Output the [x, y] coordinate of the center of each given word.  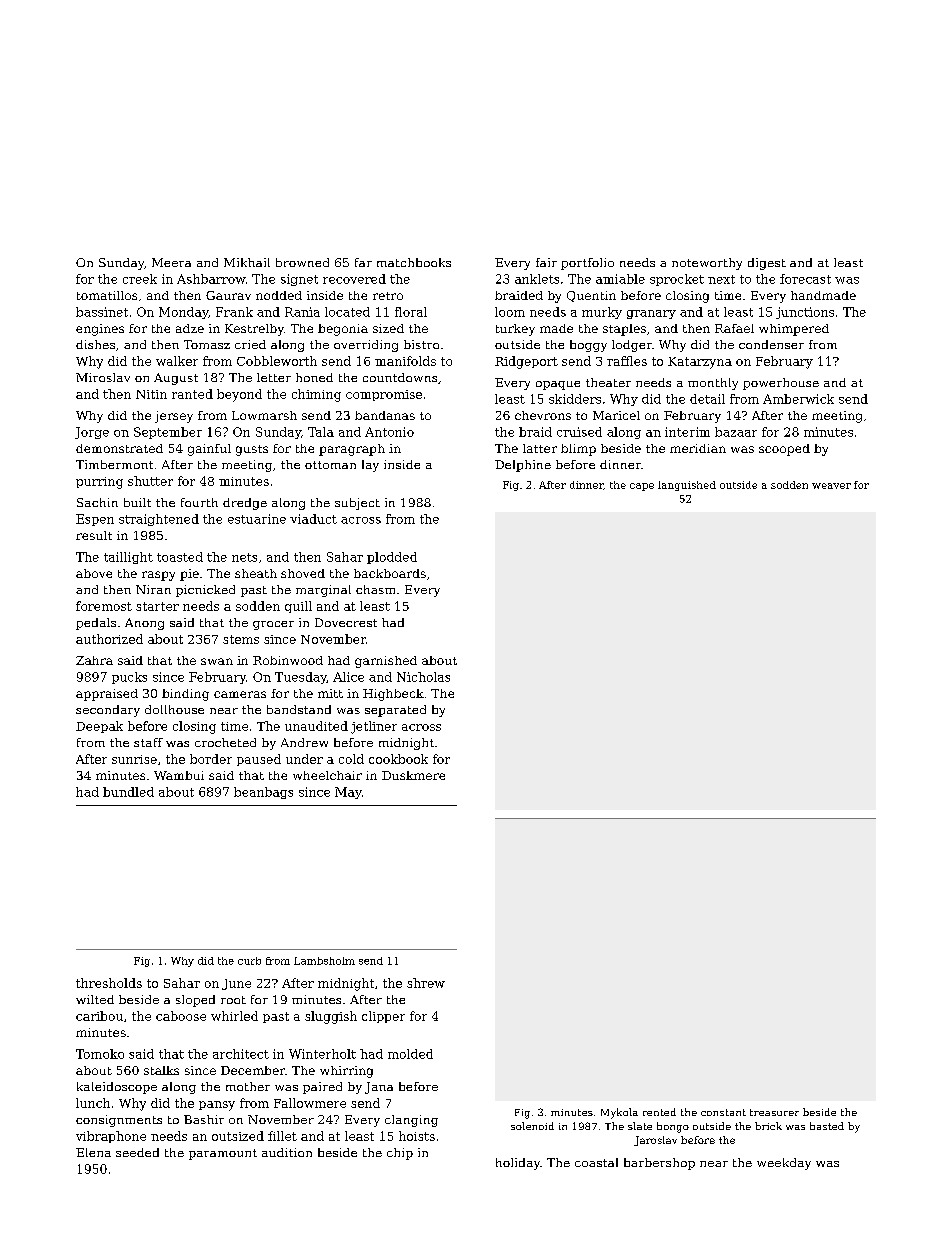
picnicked [205, 591]
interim [687, 432]
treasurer [774, 1112]
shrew [426, 983]
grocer [273, 625]
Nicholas [423, 677]
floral [411, 312]
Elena [93, 1152]
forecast [805, 279]
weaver [831, 486]
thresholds [109, 983]
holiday [518, 1164]
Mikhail [247, 262]
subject [357, 504]
